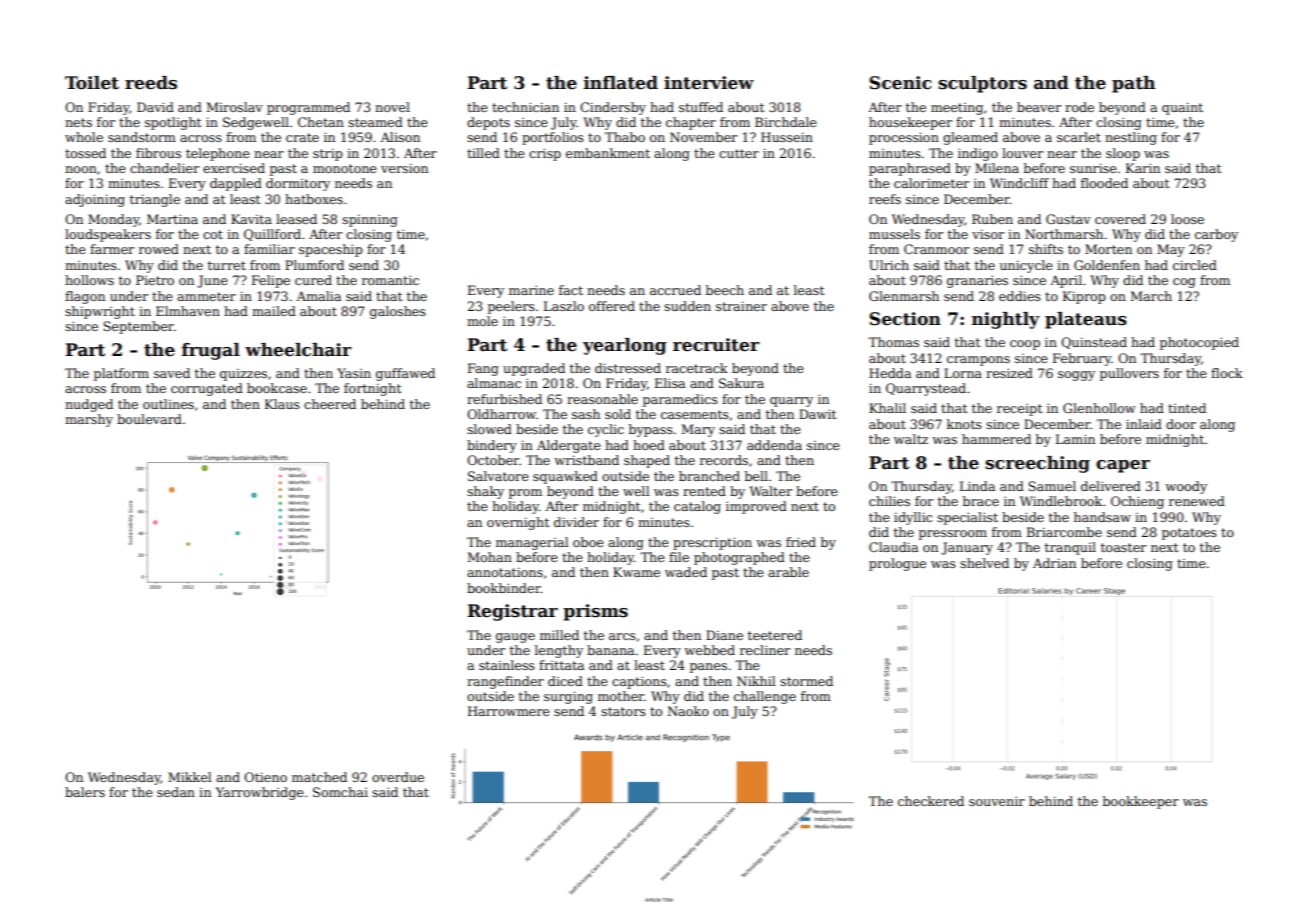 This screenshot has width=1308, height=924. What do you see at coordinates (190, 777) in the screenshot?
I see `Mikkel` at bounding box center [190, 777].
